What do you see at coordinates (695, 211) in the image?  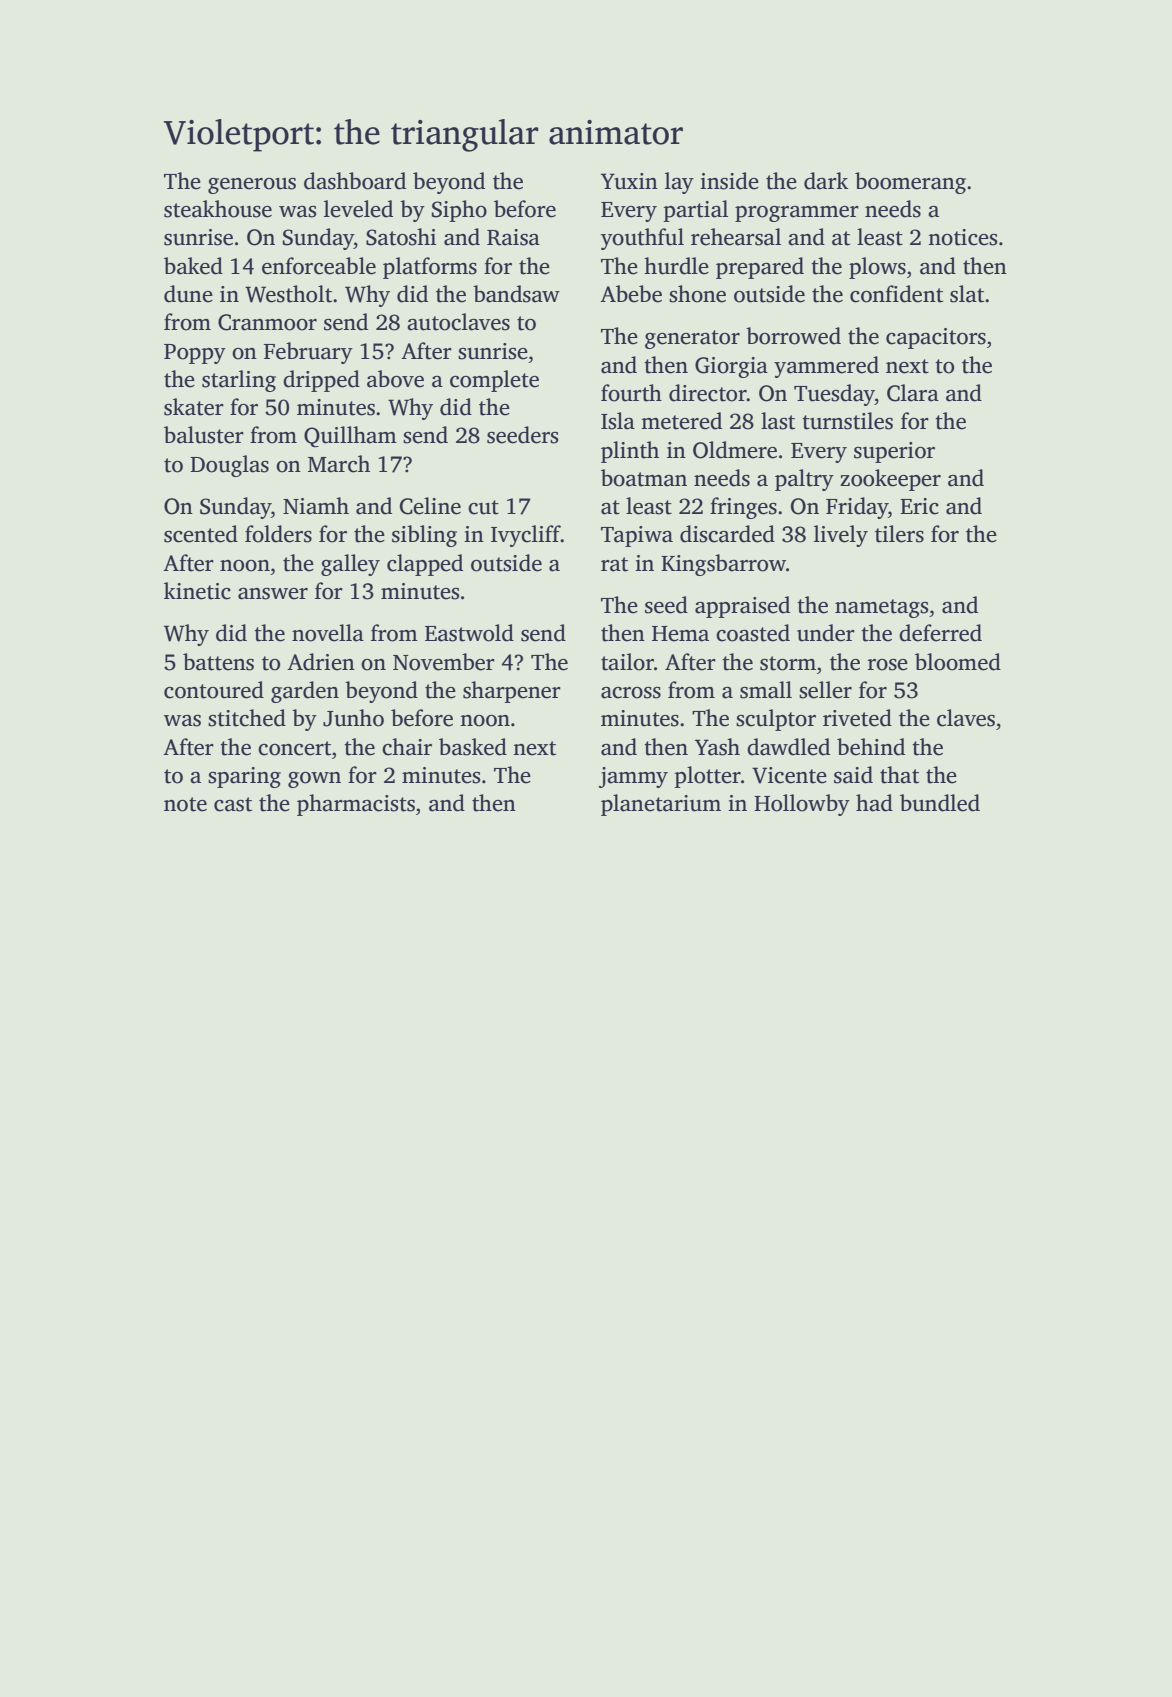 I see `partial` at bounding box center [695, 211].
